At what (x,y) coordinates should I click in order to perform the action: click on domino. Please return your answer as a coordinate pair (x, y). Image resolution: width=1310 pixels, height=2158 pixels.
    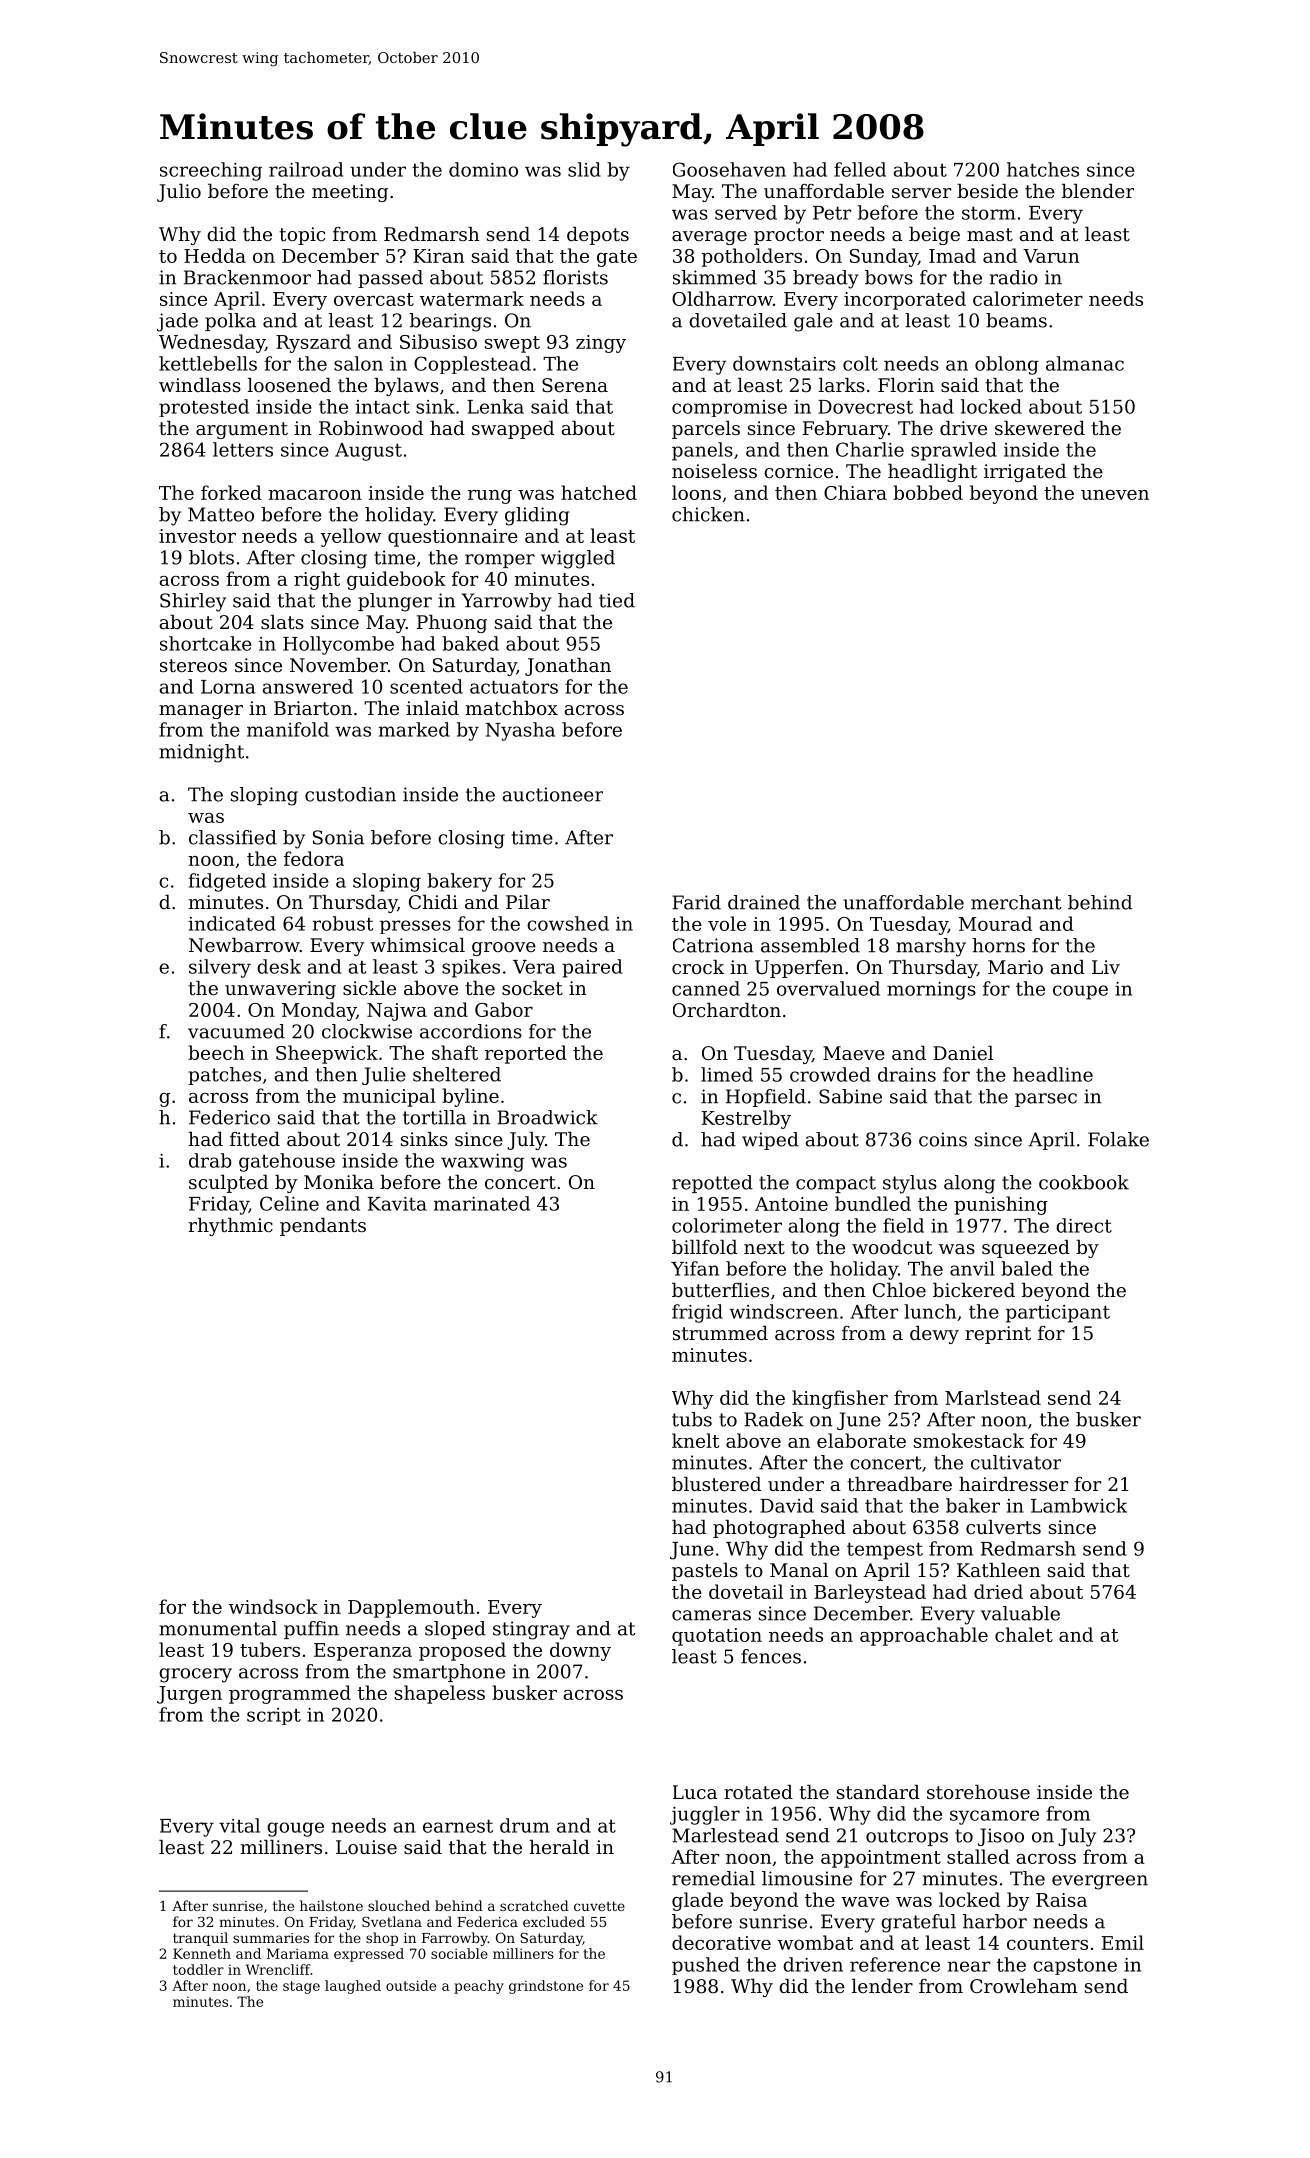
    Looking at the image, I should click on (483, 169).
